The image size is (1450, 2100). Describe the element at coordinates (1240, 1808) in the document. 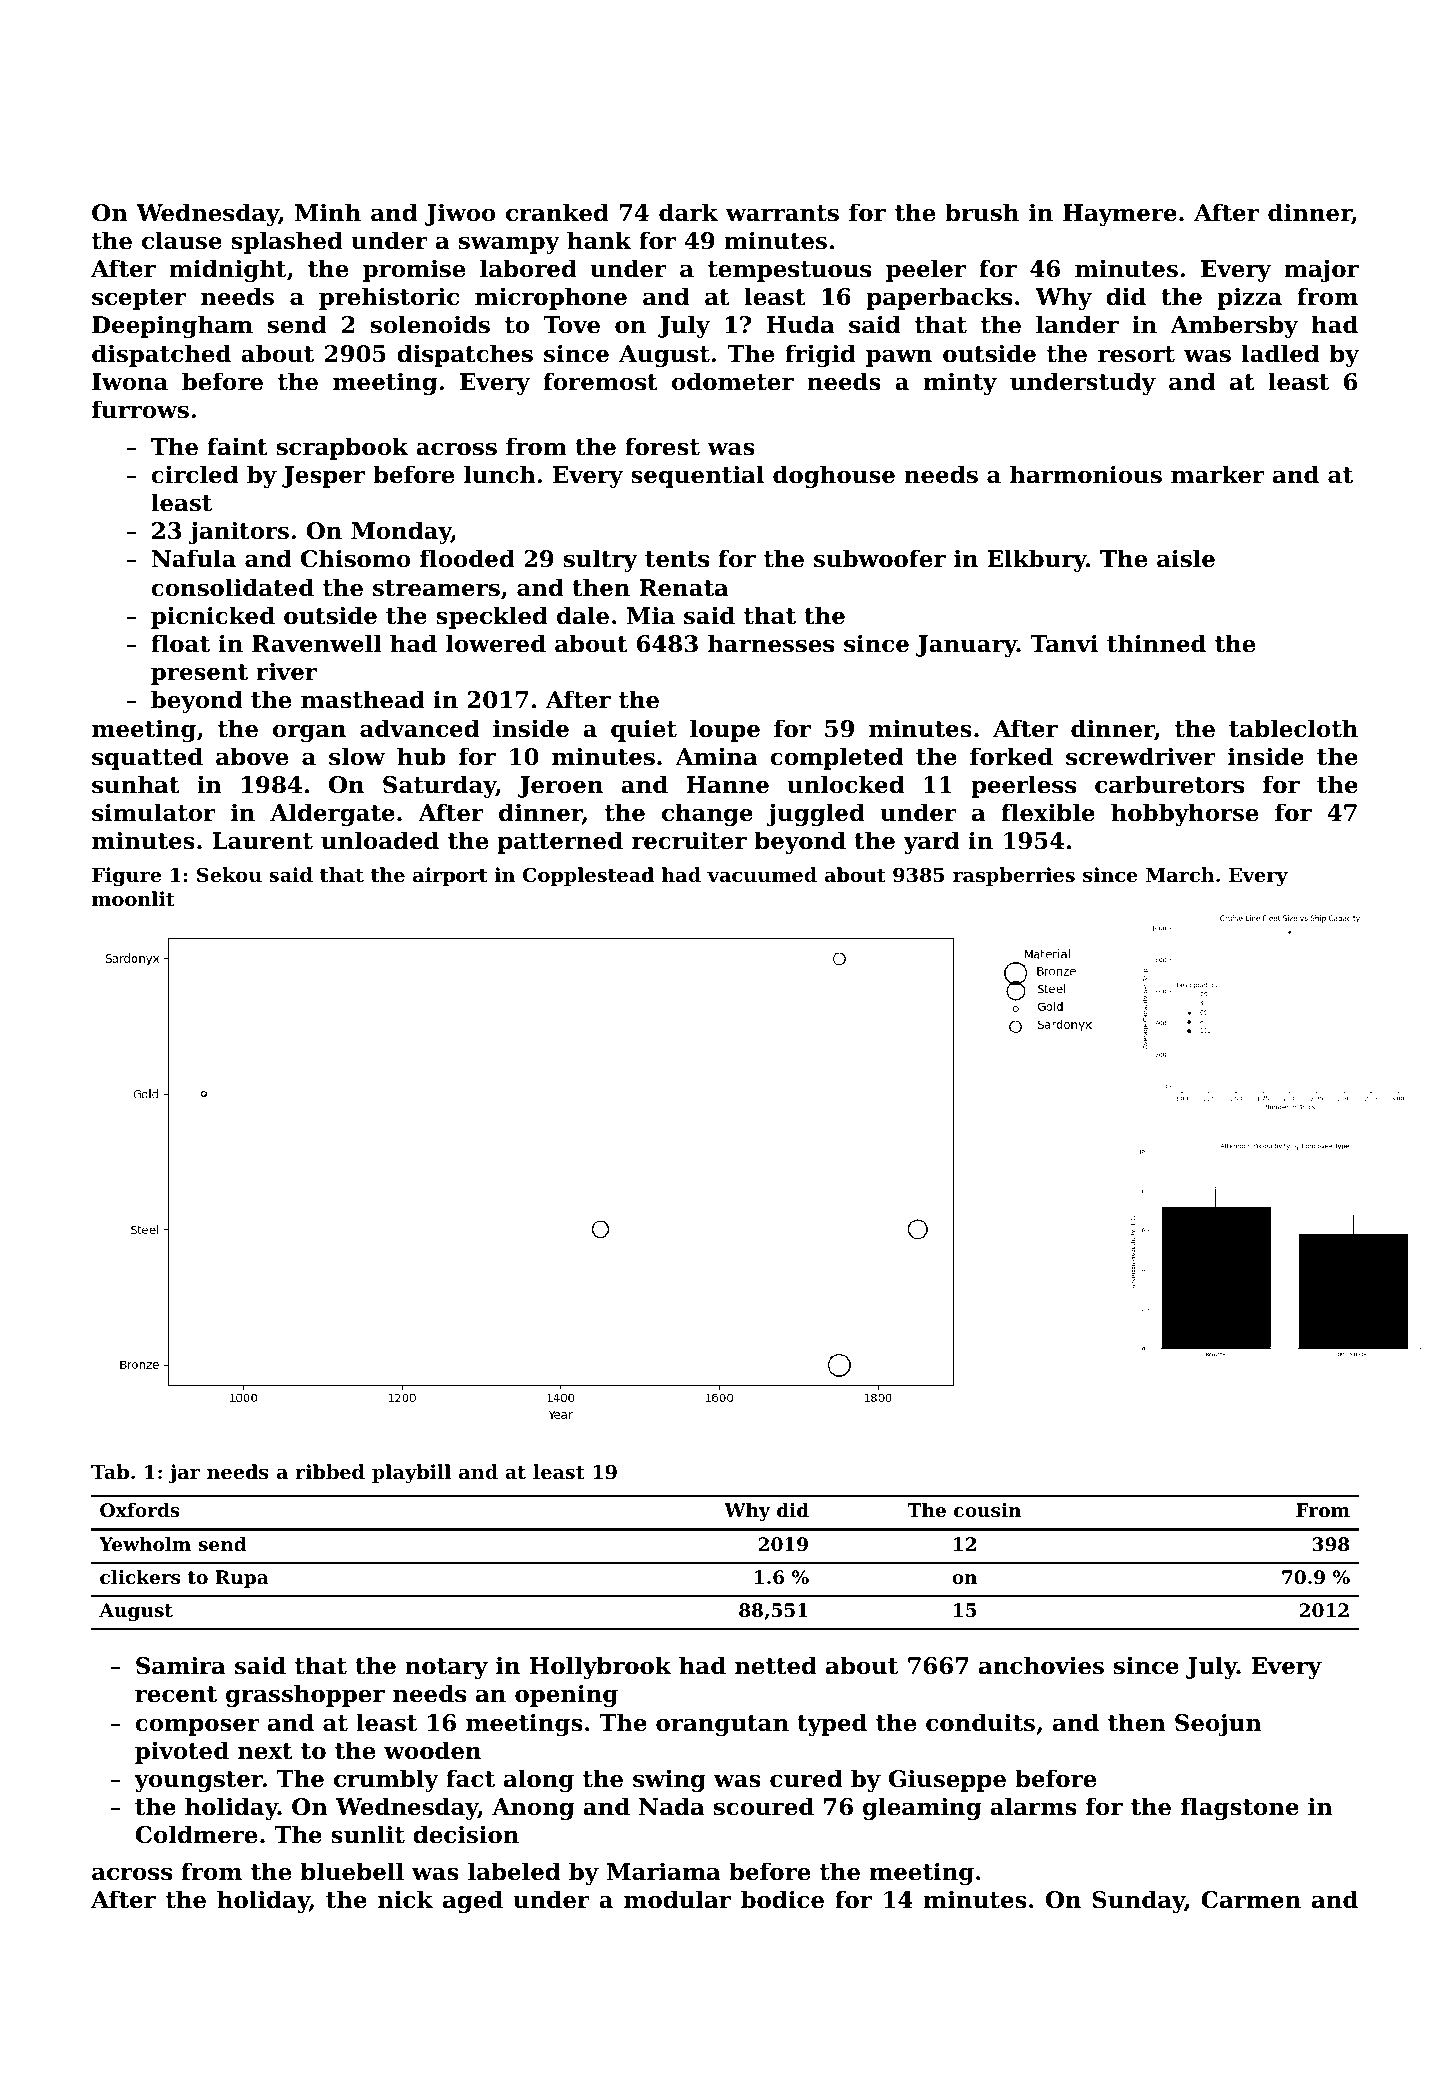

I see `flagstone` at that location.
